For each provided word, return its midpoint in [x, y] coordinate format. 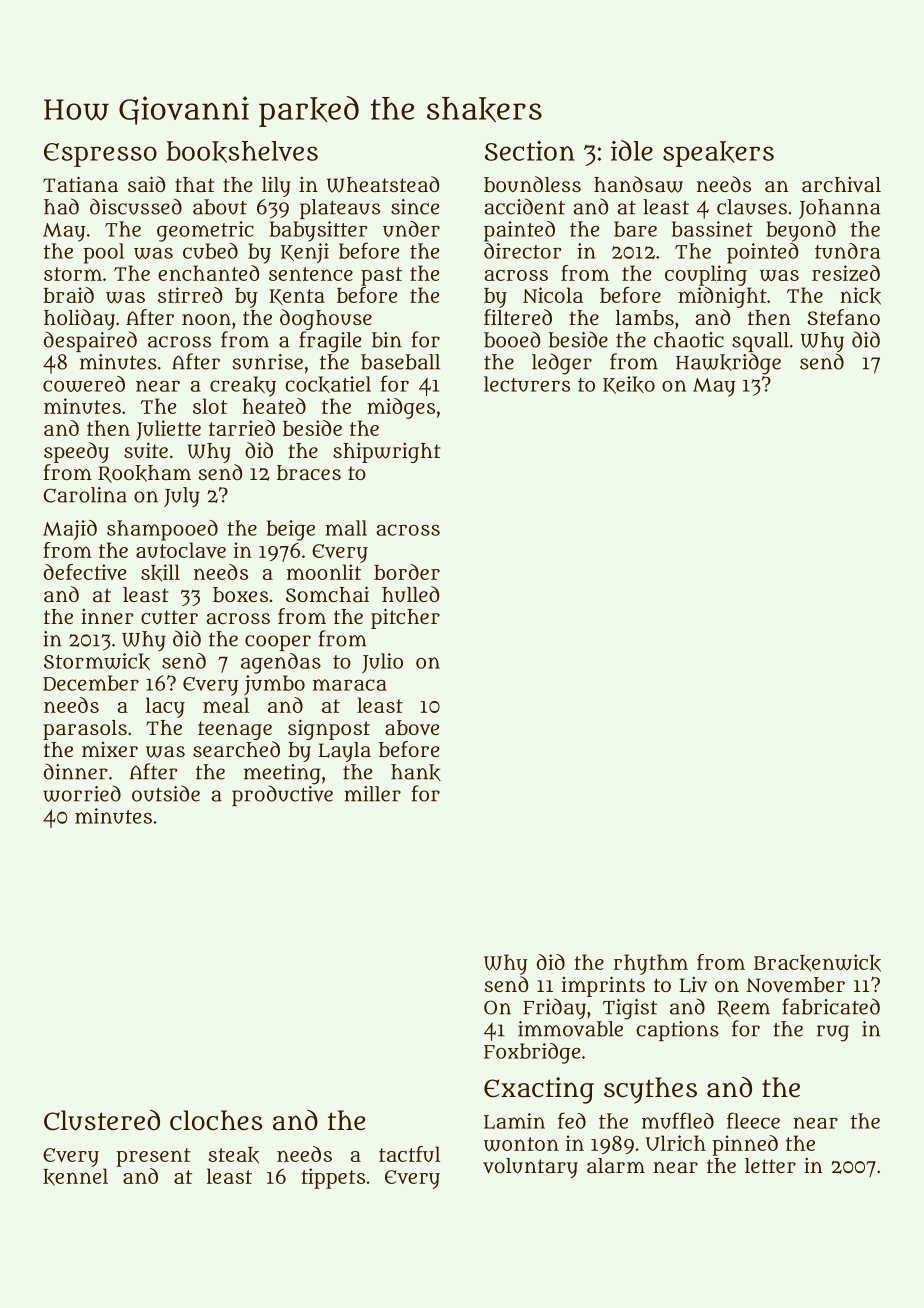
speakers [718, 154]
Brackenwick [817, 963]
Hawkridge [728, 364]
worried [82, 793]
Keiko [629, 385]
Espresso [100, 155]
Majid [70, 530]
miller [373, 794]
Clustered [102, 1120]
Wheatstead [383, 184]
